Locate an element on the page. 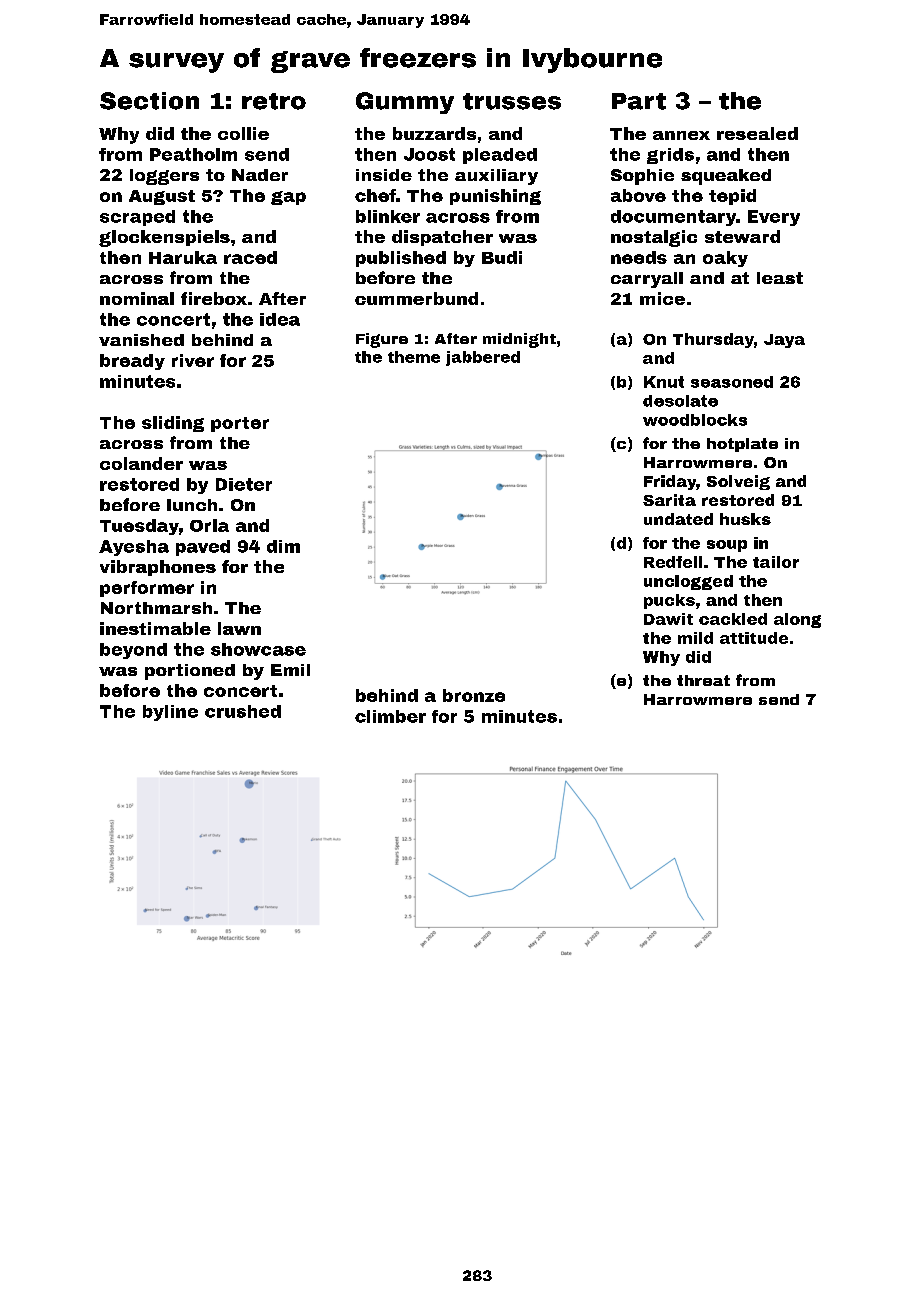  auxiliary is located at coordinates (496, 177).
